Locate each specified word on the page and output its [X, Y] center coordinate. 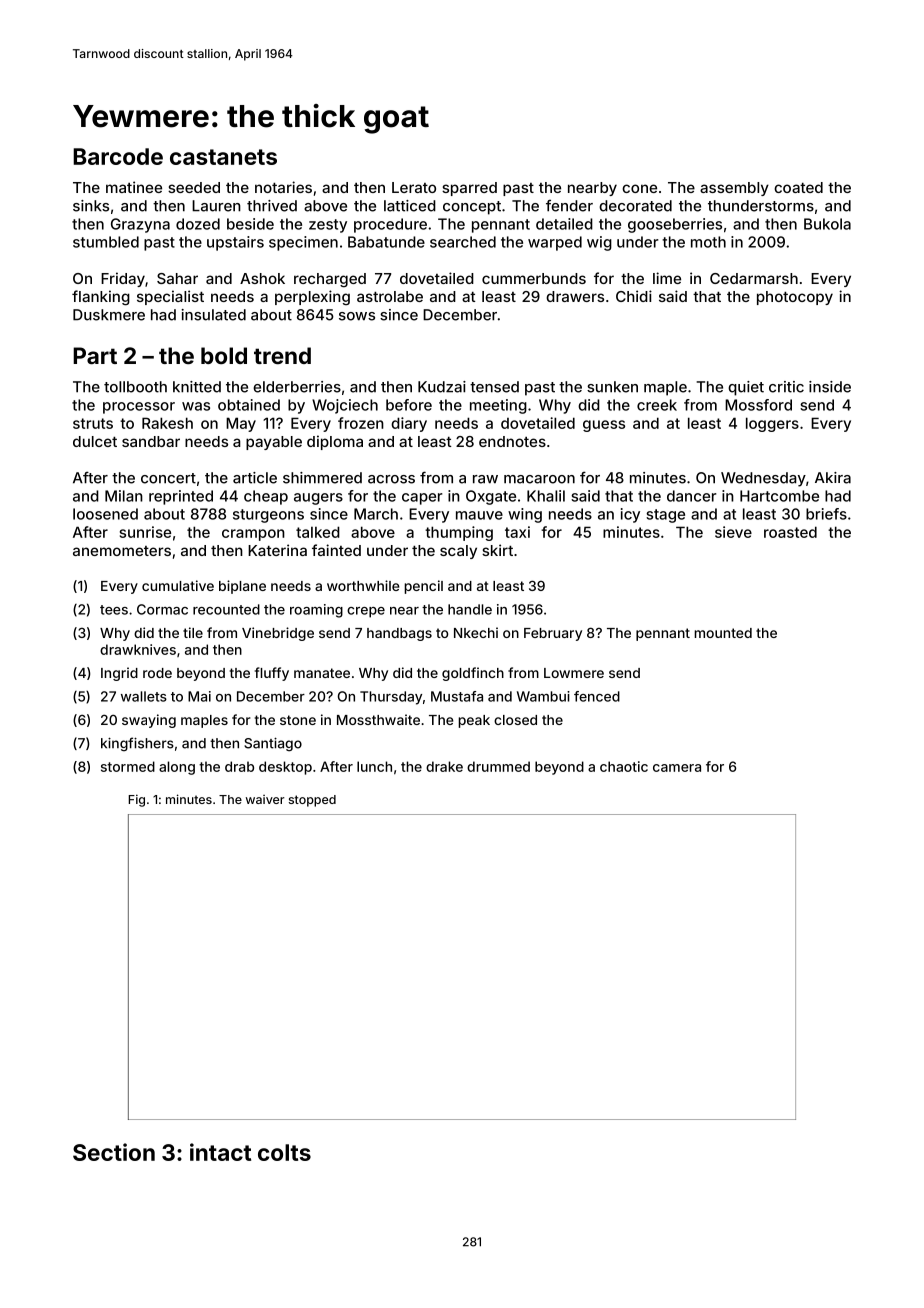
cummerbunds [534, 278]
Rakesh [167, 423]
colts [284, 1152]
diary [409, 424]
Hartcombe [779, 496]
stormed [128, 766]
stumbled [106, 242]
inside [830, 387]
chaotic [624, 766]
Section [114, 1152]
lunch [374, 766]
